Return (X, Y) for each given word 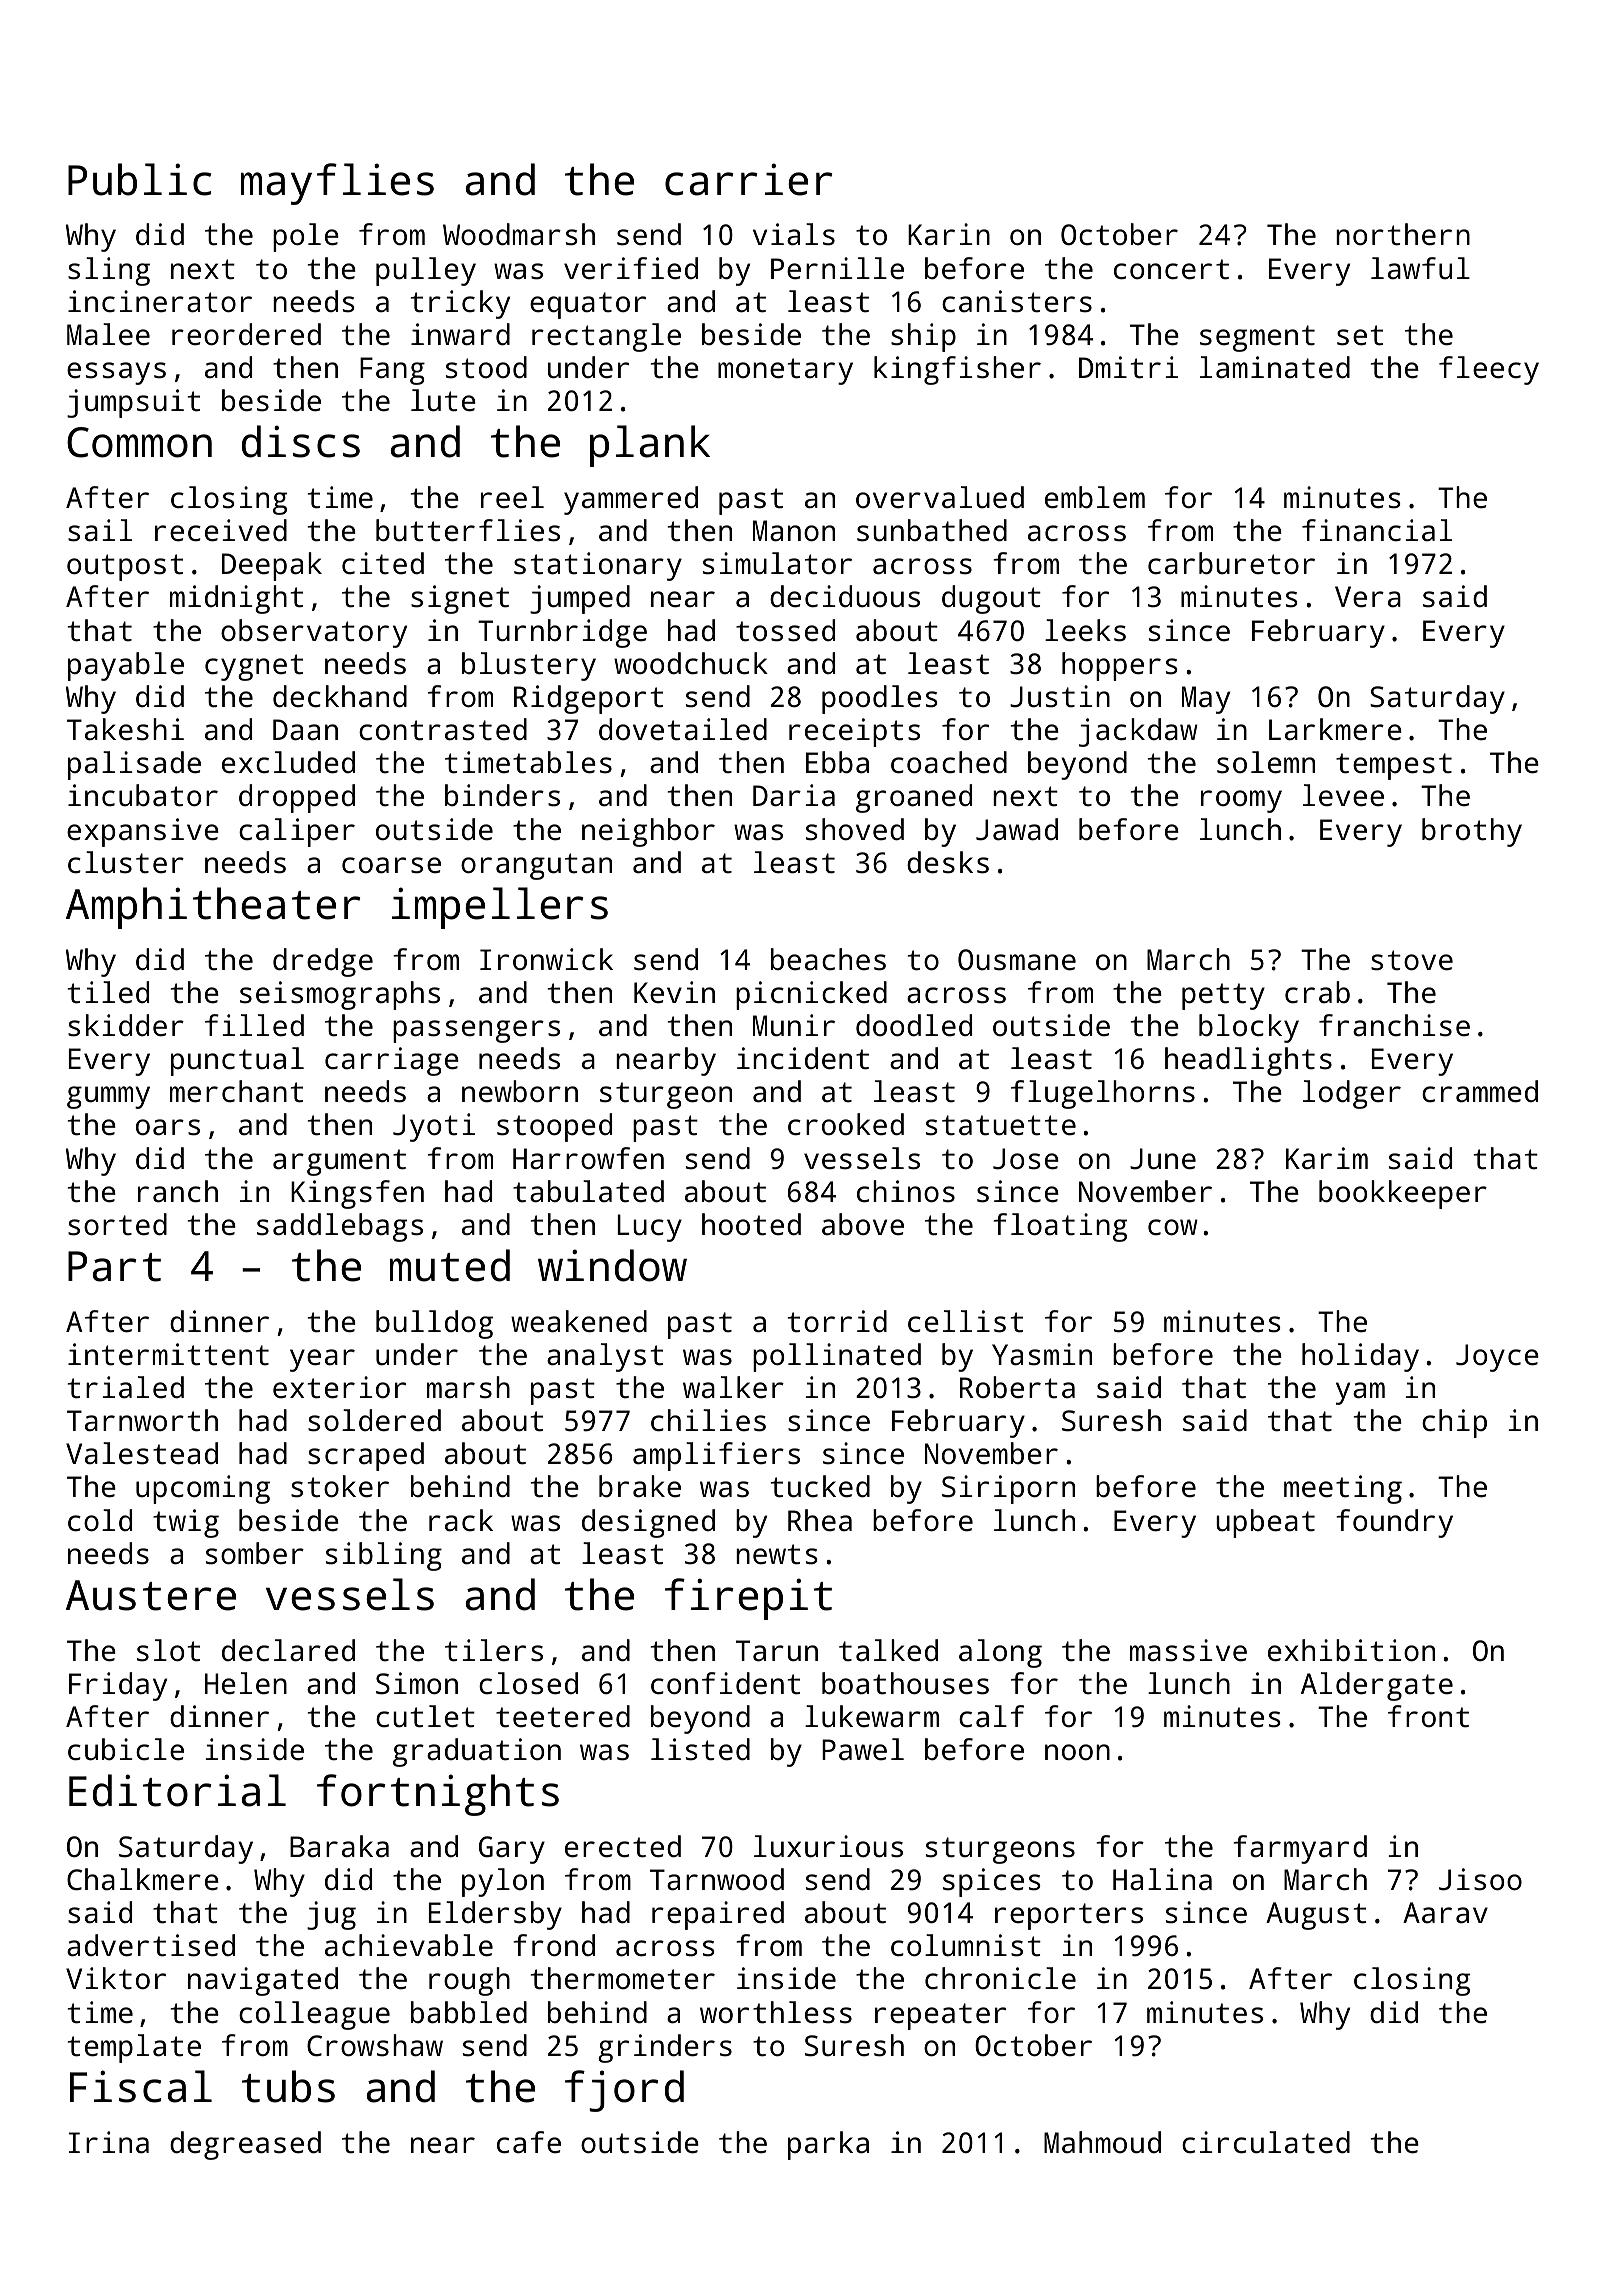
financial (1377, 530)
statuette (1001, 1125)
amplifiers (716, 1456)
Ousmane (1017, 960)
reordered (246, 334)
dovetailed (683, 729)
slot (168, 1650)
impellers (500, 908)
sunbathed (932, 530)
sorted (117, 1224)
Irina (109, 2142)
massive (1188, 1650)
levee (1343, 795)
